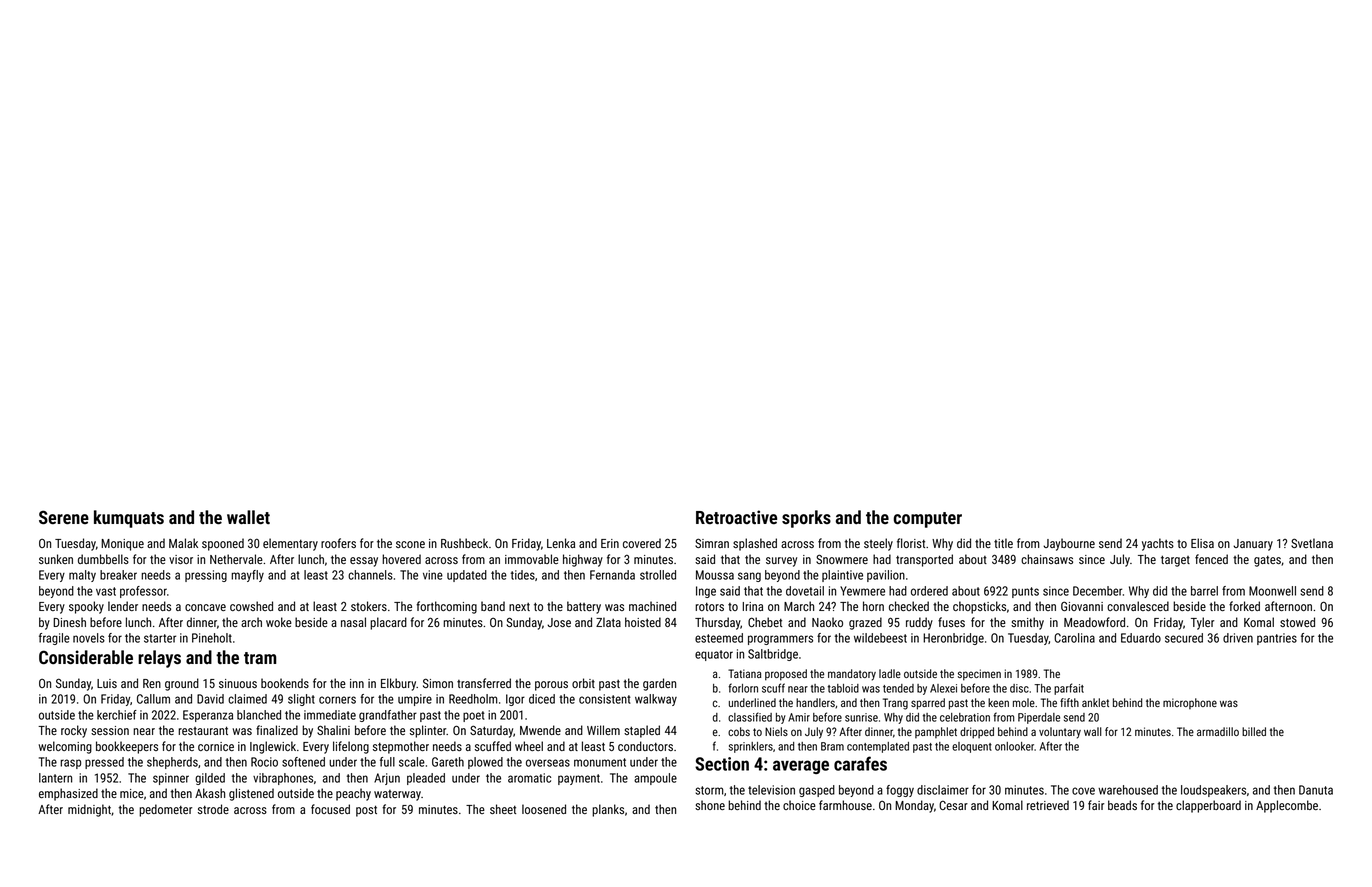 The height and width of the page is (887, 1372). I want to click on Yewmere, so click(862, 591).
